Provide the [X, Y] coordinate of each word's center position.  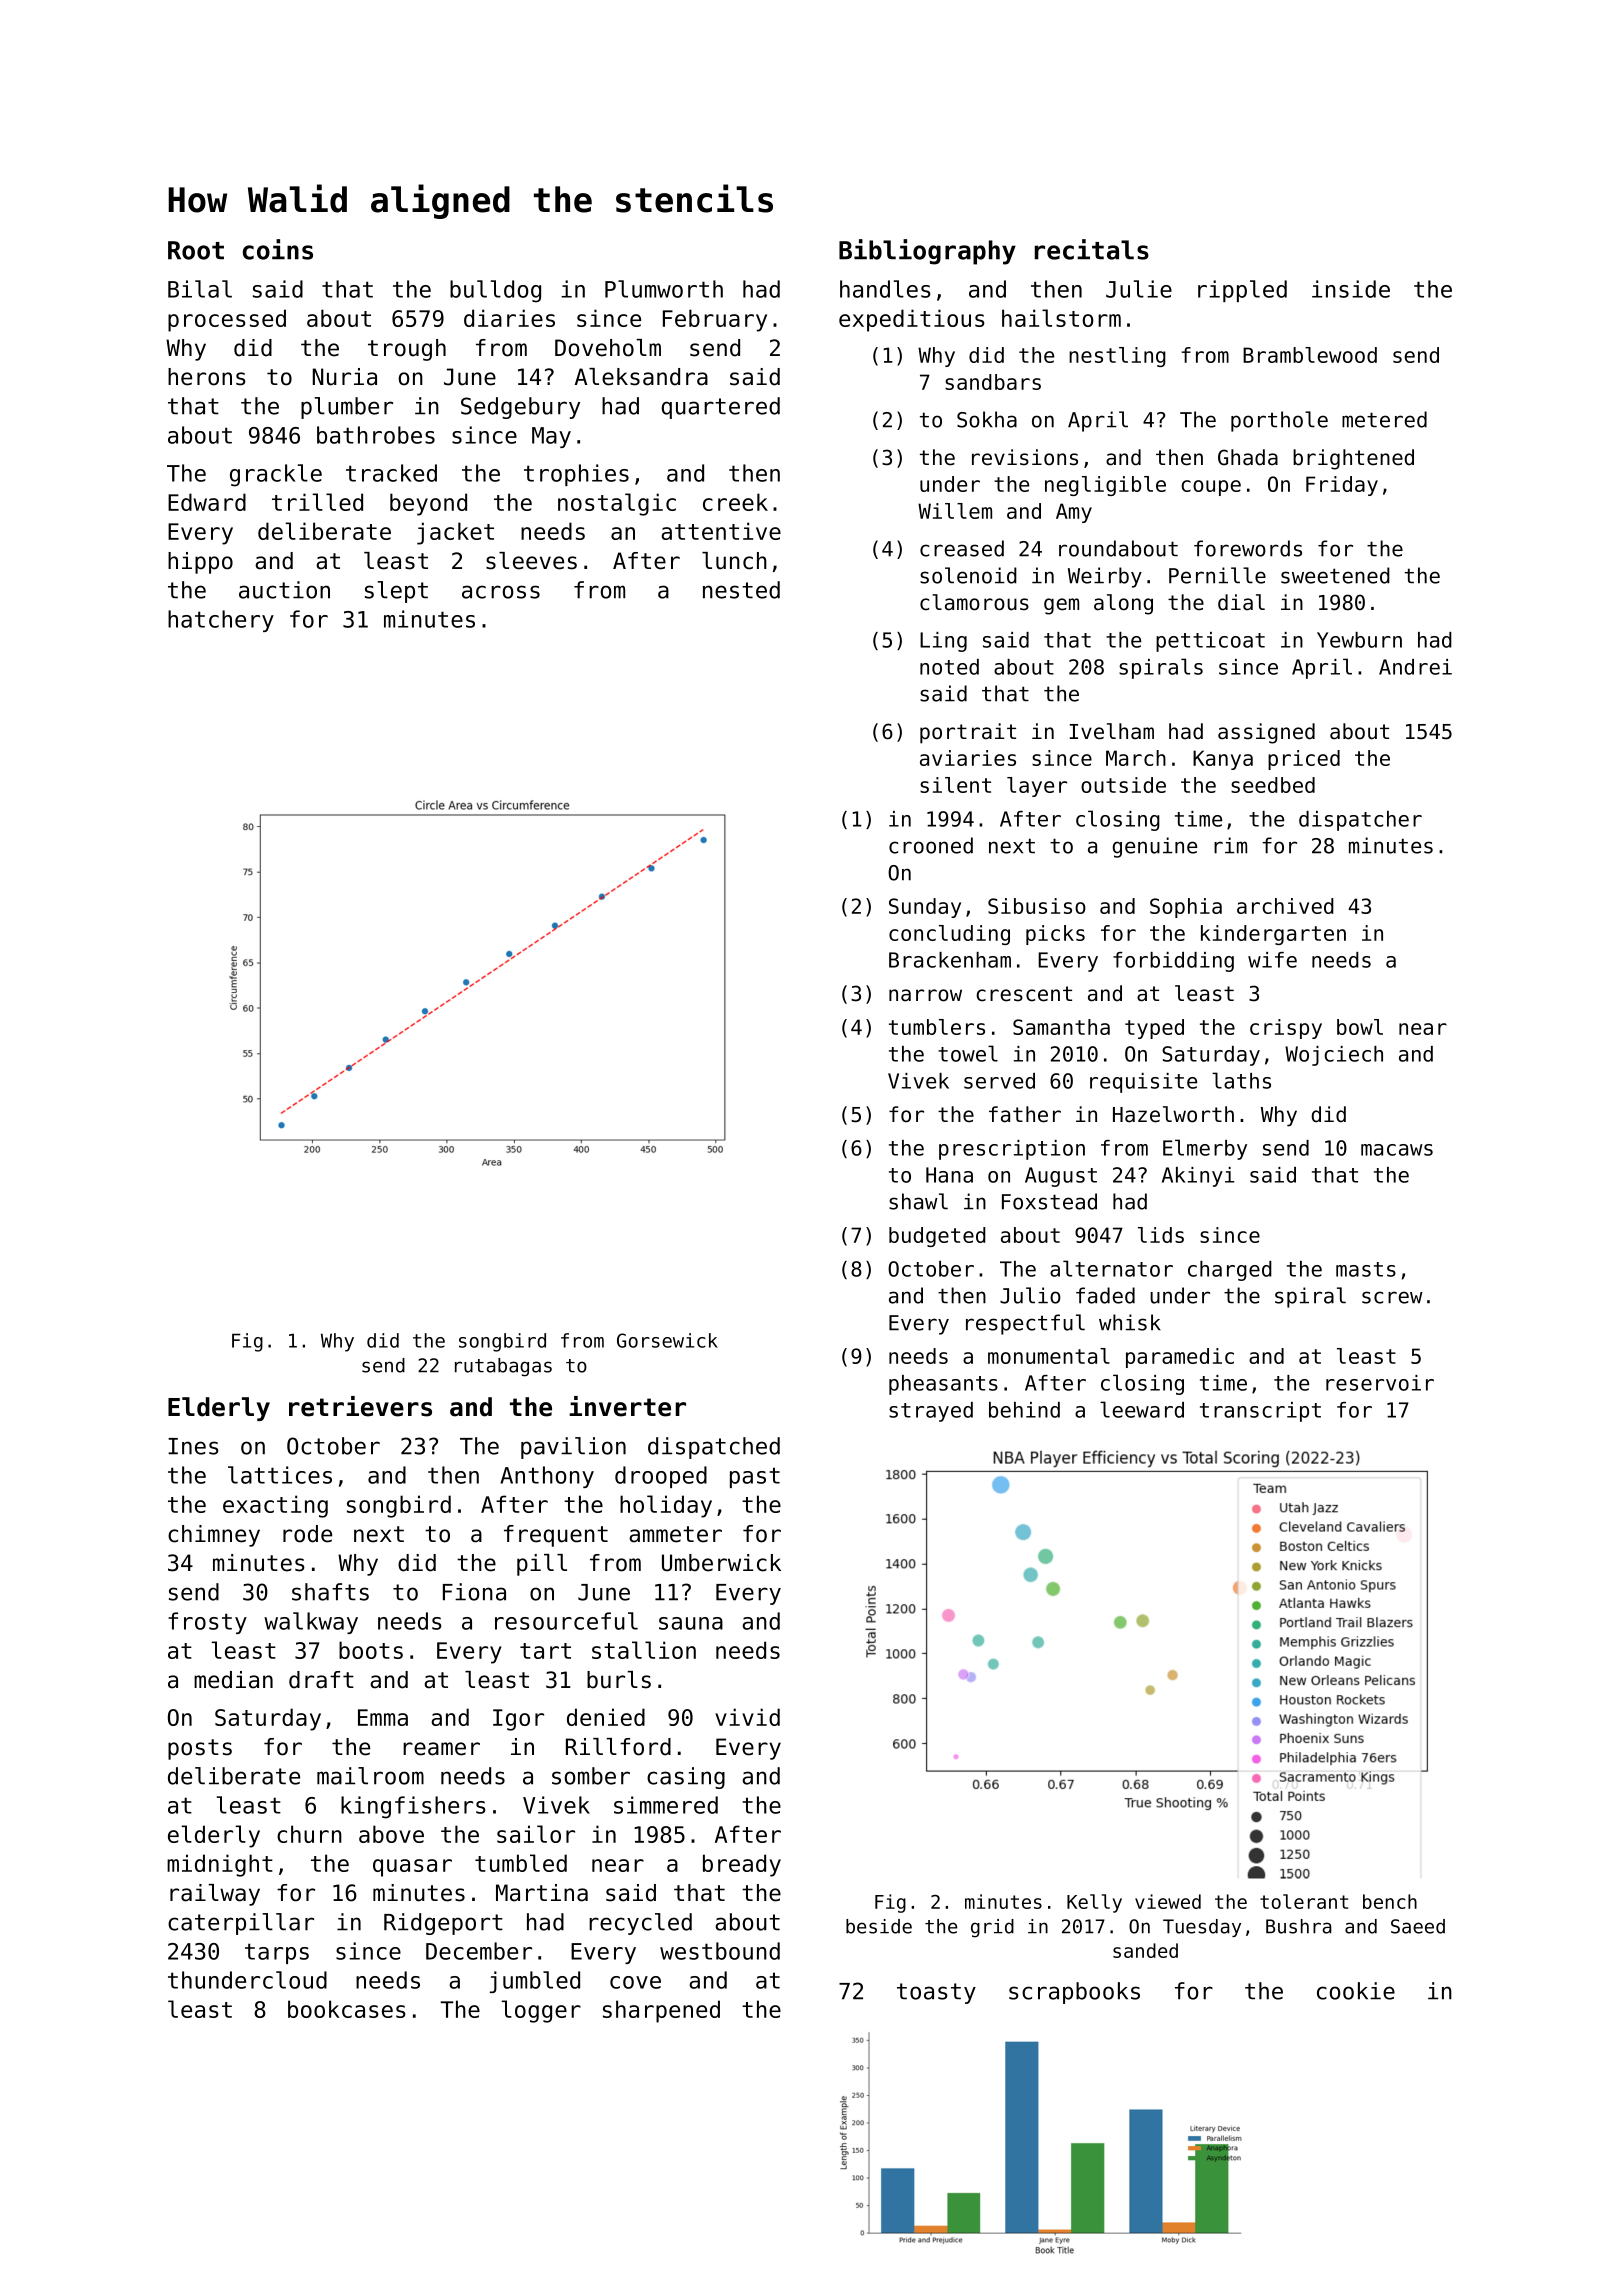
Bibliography [927, 252]
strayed [931, 1412]
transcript [1260, 1412]
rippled [1242, 291]
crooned [931, 845]
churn [309, 1834]
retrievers [360, 1406]
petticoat [1210, 642]
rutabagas [503, 1367]
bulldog [495, 291]
